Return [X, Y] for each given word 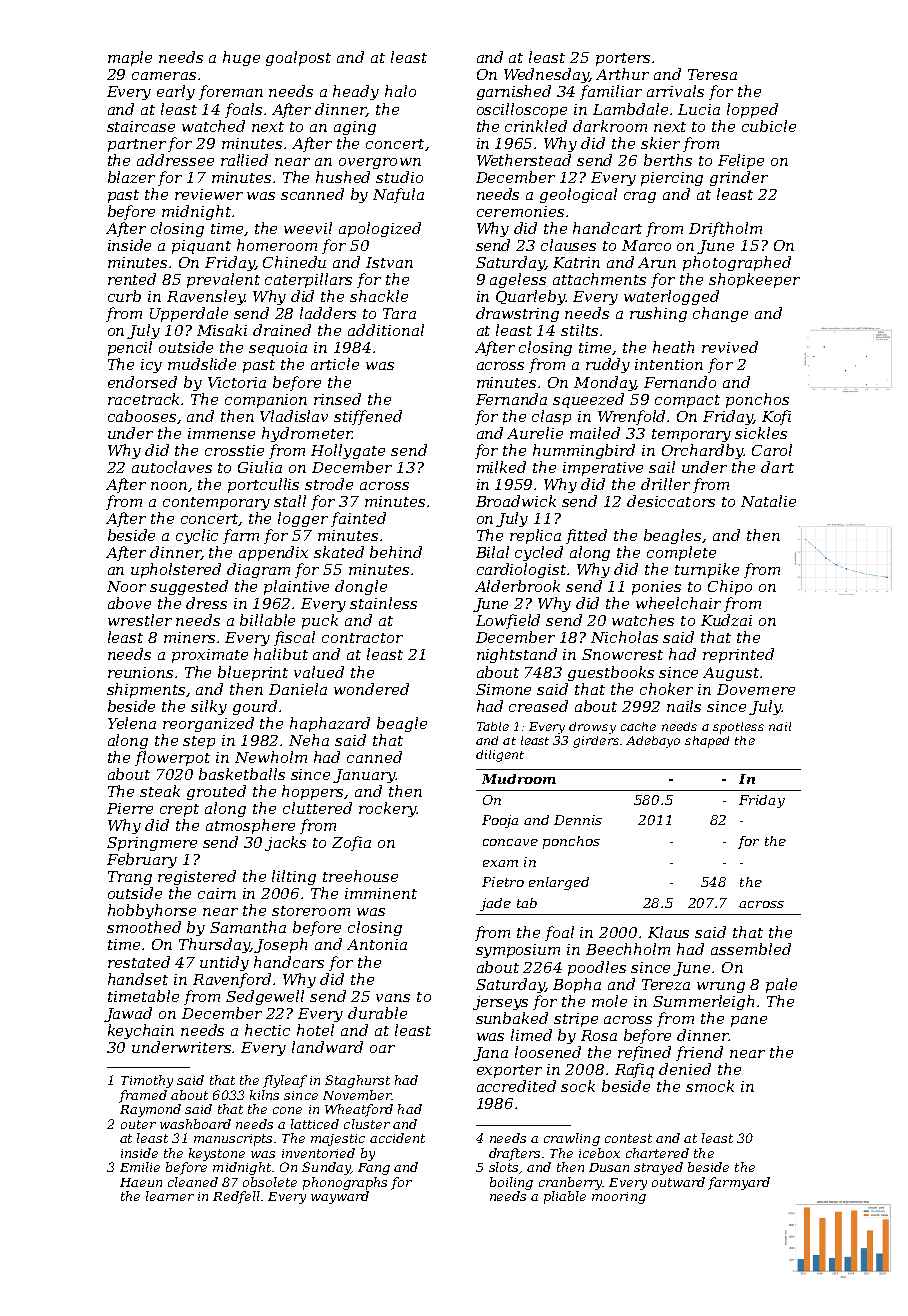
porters [623, 59]
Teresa [712, 74]
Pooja [500, 821]
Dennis [578, 820]
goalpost [298, 58]
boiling [511, 1183]
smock [710, 1086]
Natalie [768, 501]
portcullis [263, 485]
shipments [146, 690]
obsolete [270, 1182]
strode [329, 484]
